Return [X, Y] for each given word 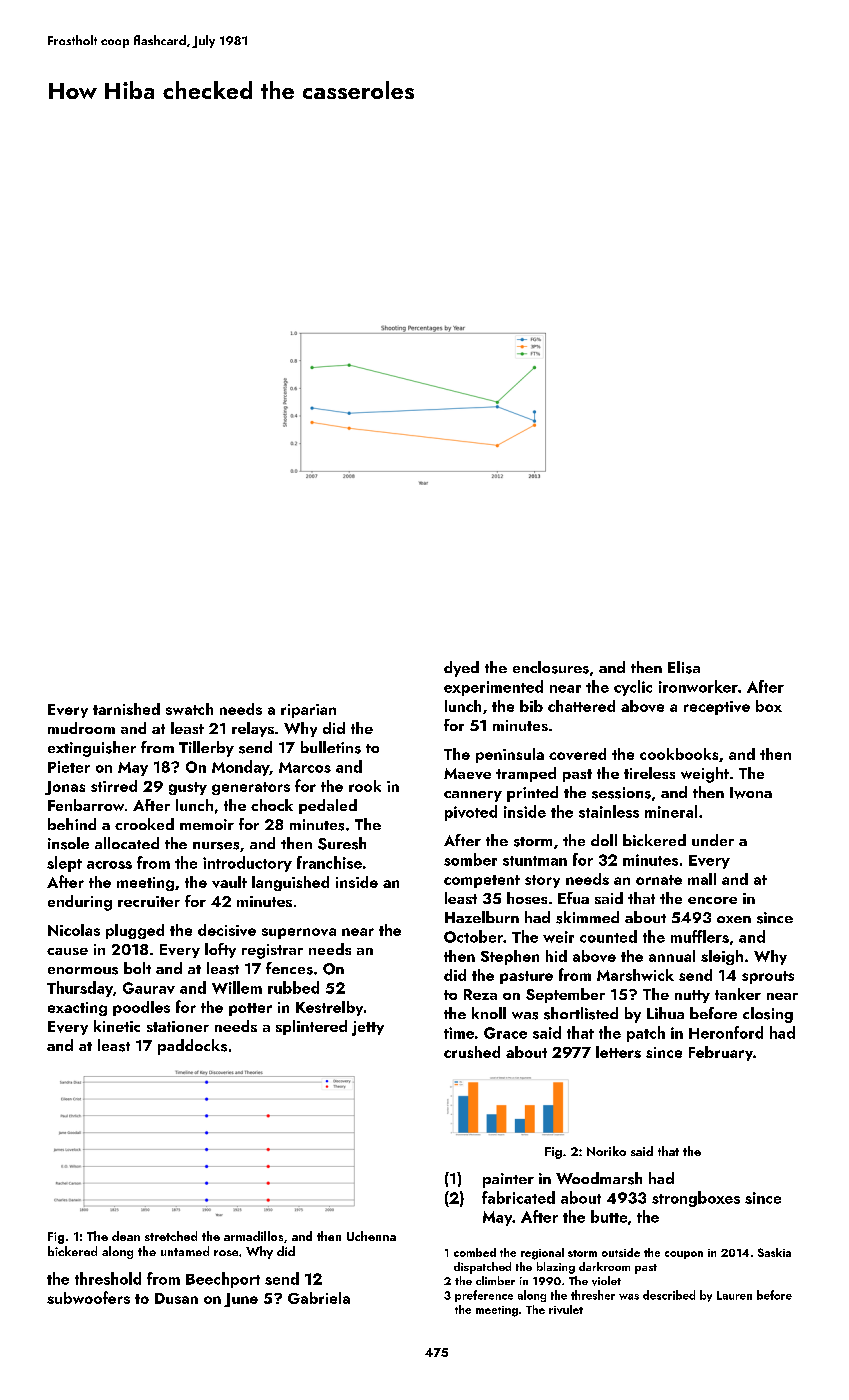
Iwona [751, 793]
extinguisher [92, 749]
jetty [368, 1028]
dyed [461, 669]
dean [126, 1236]
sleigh [722, 957]
